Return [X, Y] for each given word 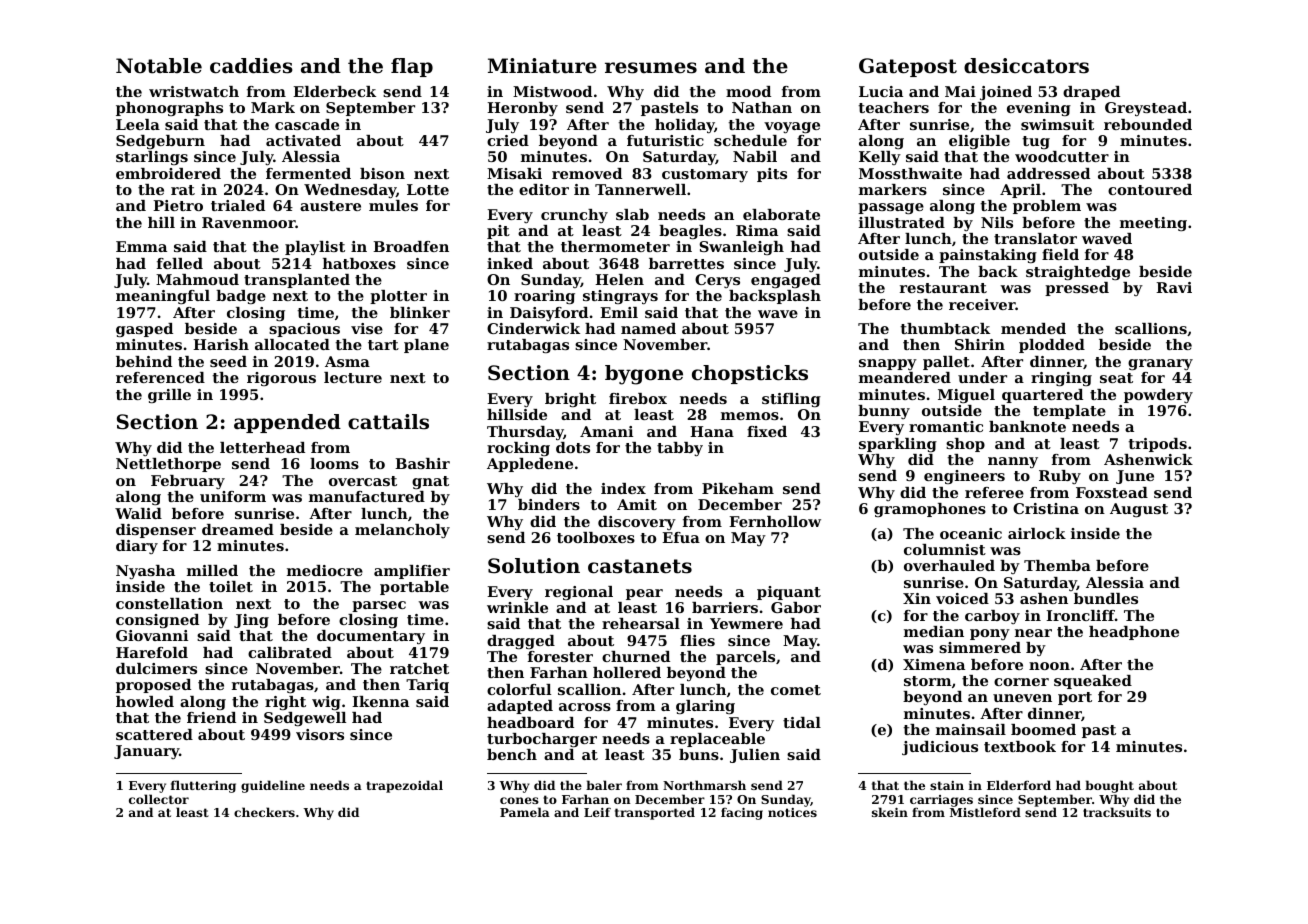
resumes [651, 68]
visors [320, 734]
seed [228, 361]
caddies [251, 66]
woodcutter [1062, 156]
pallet [946, 363]
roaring [544, 297]
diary [137, 547]
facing [742, 813]
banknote [1027, 426]
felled [180, 263]
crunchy [574, 216]
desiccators [1026, 66]
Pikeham [738, 488]
